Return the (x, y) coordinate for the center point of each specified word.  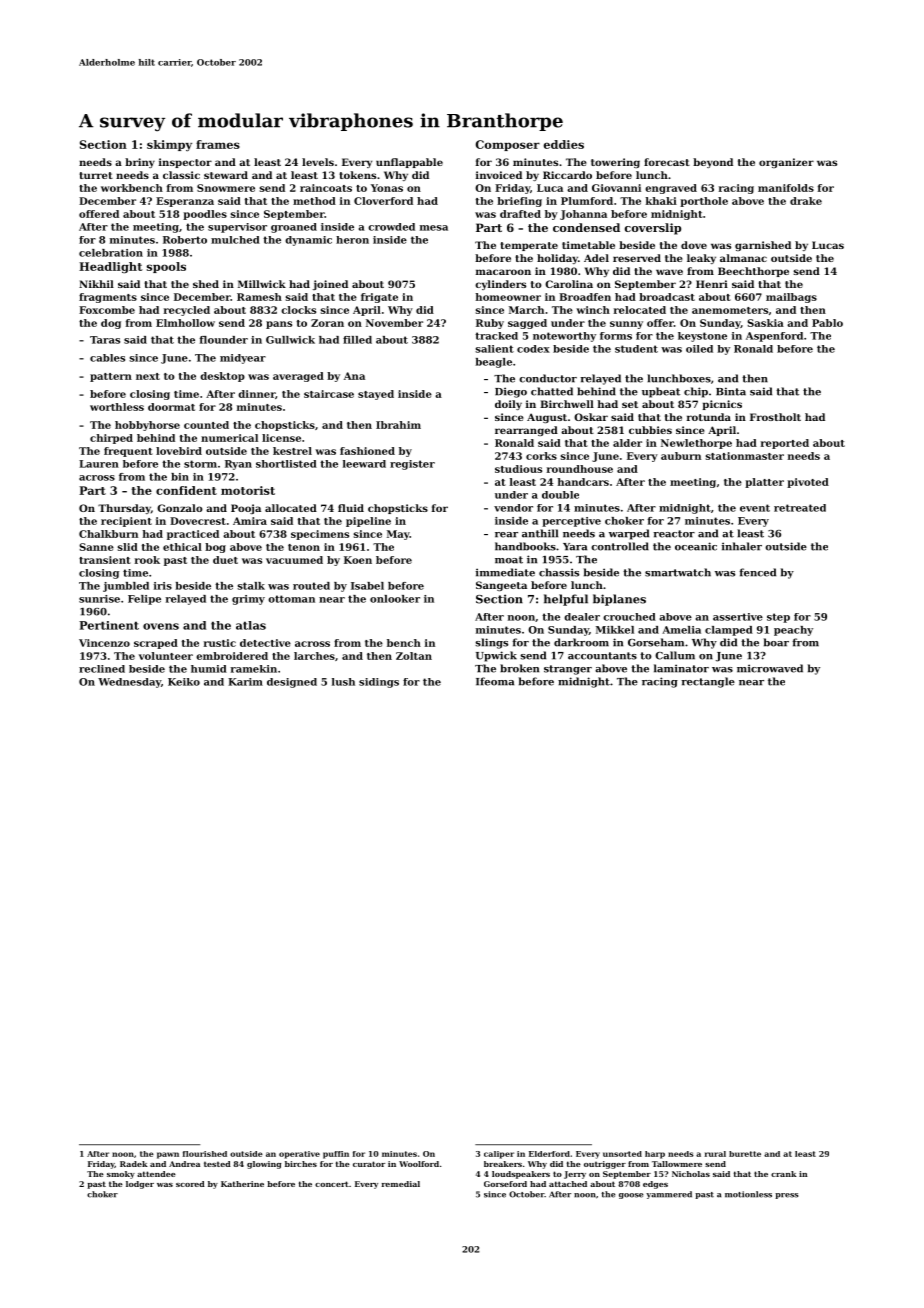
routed (311, 586)
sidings (379, 683)
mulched (235, 240)
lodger (140, 1185)
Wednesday (129, 683)
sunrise (99, 599)
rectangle (708, 682)
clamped (729, 631)
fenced (757, 572)
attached (568, 1184)
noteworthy (564, 337)
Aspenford (774, 337)
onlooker (395, 599)
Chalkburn (108, 534)
